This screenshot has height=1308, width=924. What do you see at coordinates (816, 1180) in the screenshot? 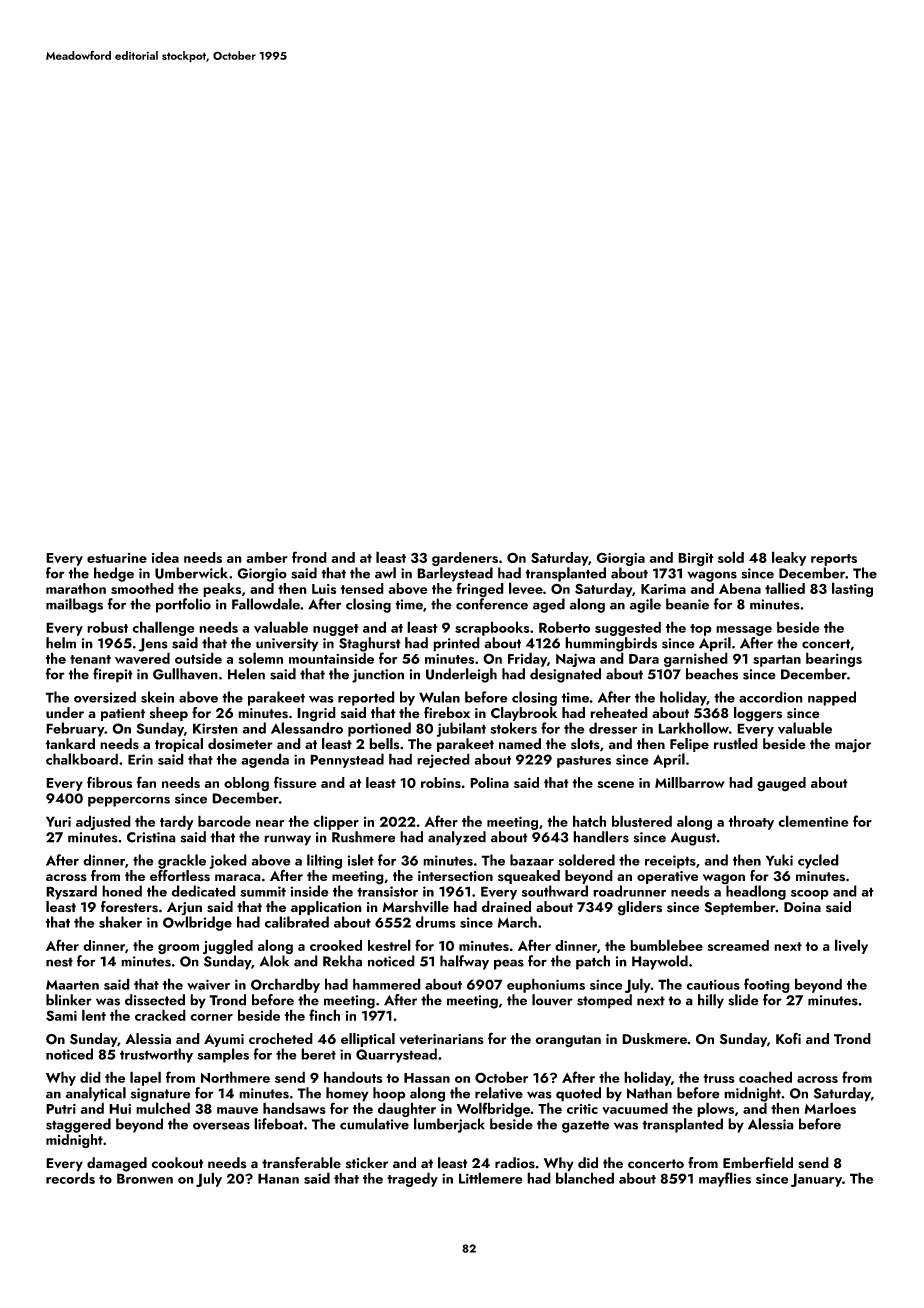
I see `January` at bounding box center [816, 1180].
